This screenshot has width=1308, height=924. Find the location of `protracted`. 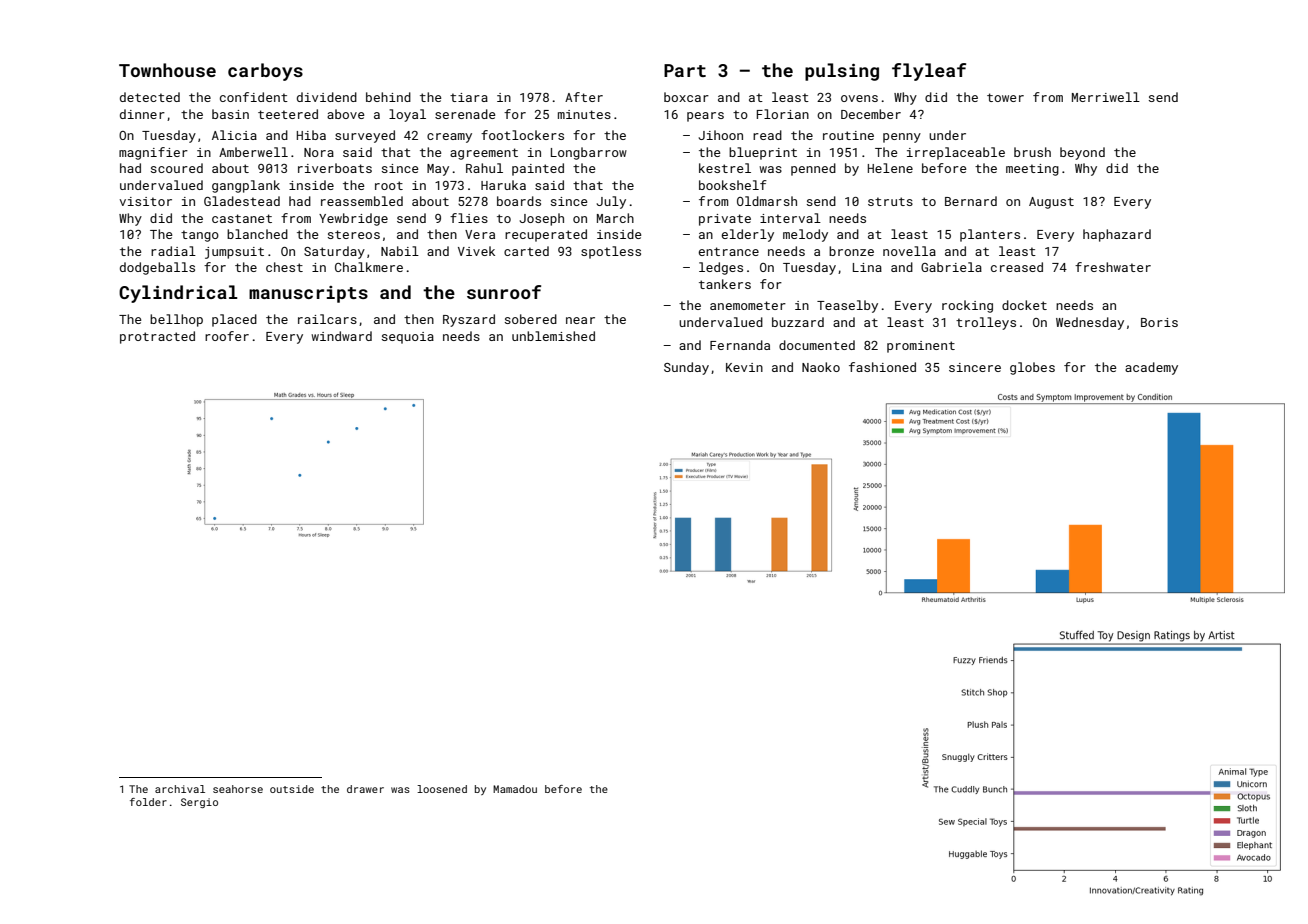

protracted is located at coordinates (157, 337).
